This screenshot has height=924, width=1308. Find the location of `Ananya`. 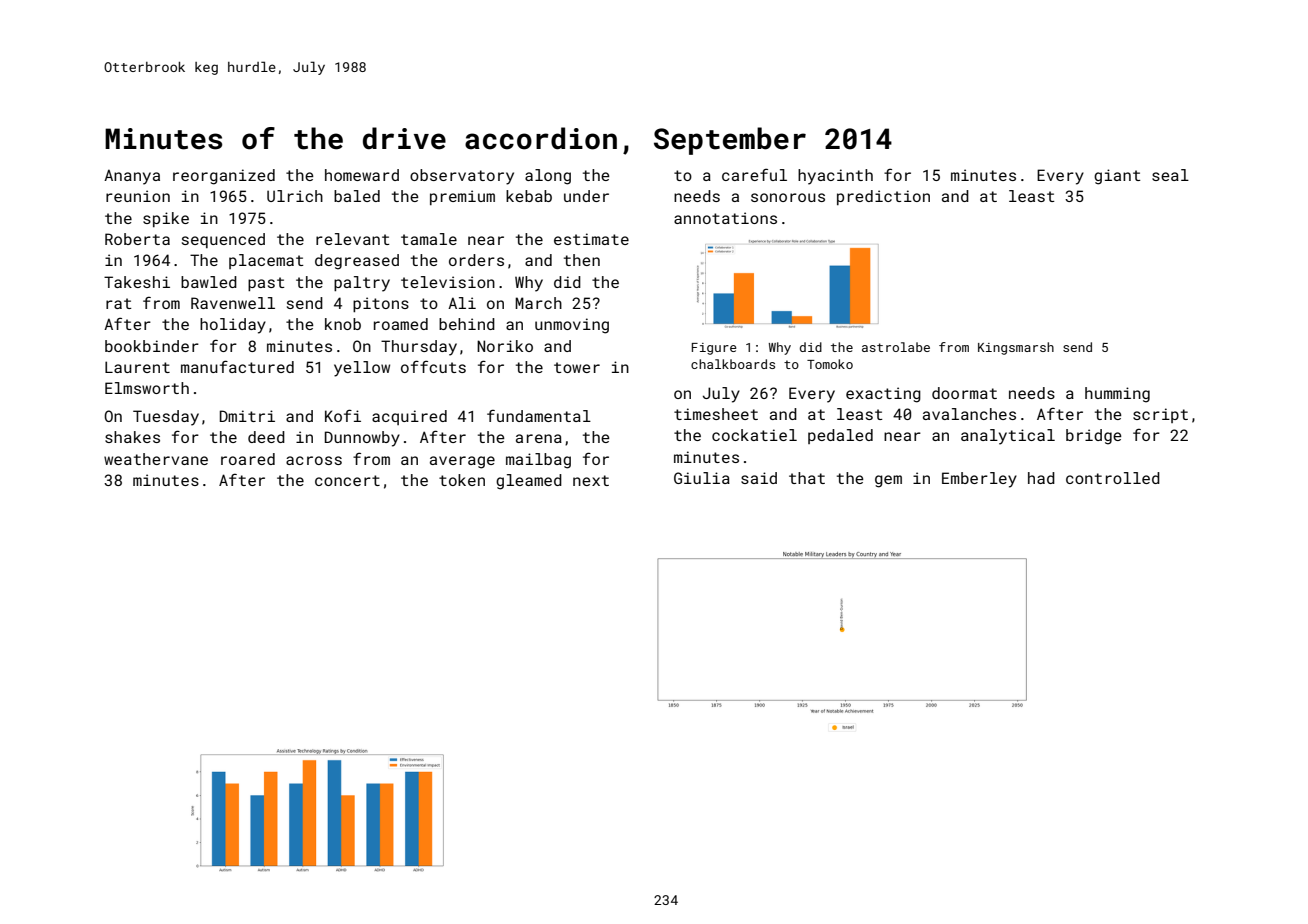

Ananya is located at coordinates (132, 177).
